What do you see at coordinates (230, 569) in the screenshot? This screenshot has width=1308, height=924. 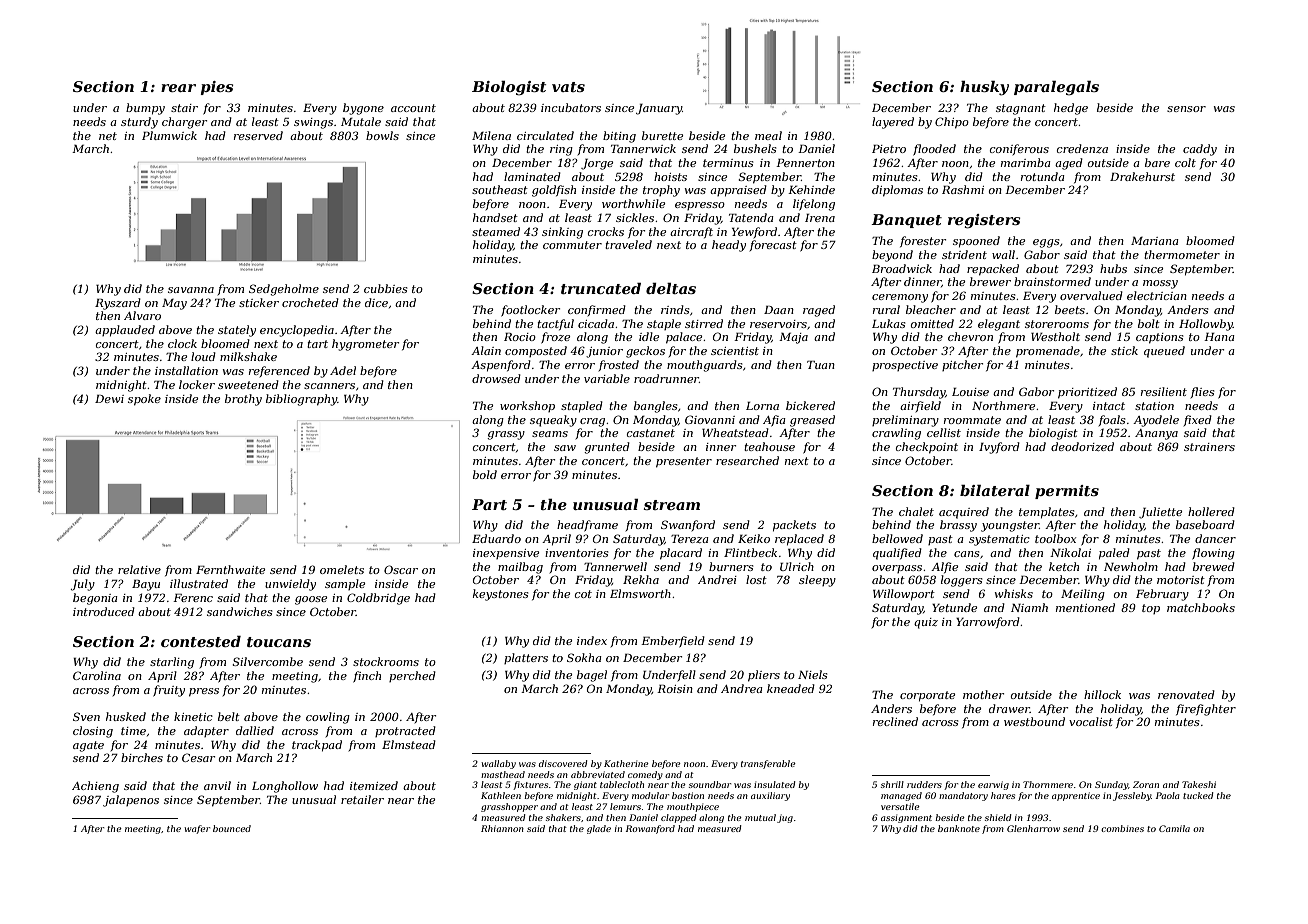 I see `Fernthwaite` at bounding box center [230, 569].
